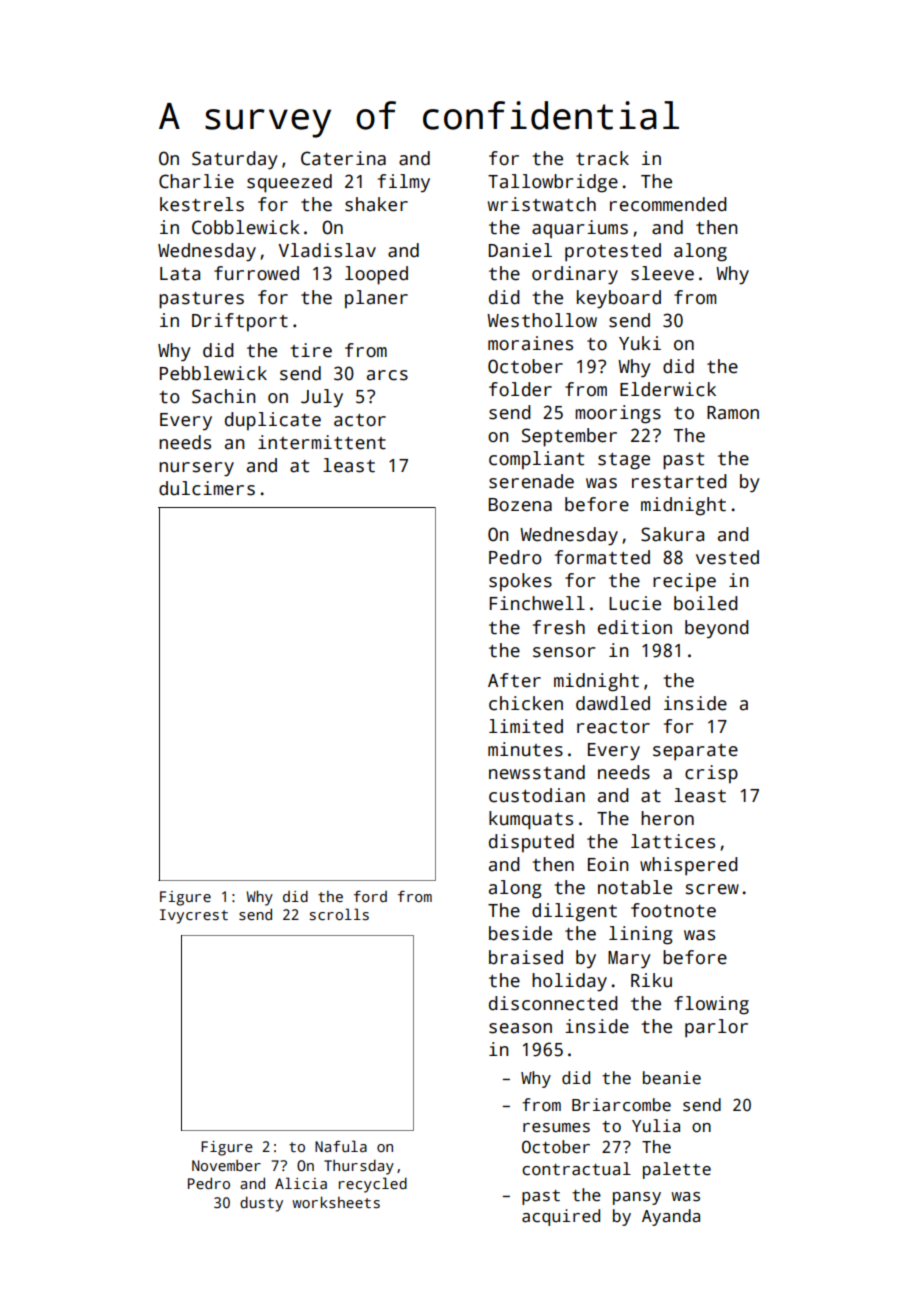 This screenshot has width=924, height=1311. What do you see at coordinates (359, 1167) in the screenshot?
I see `Thursday` at bounding box center [359, 1167].
